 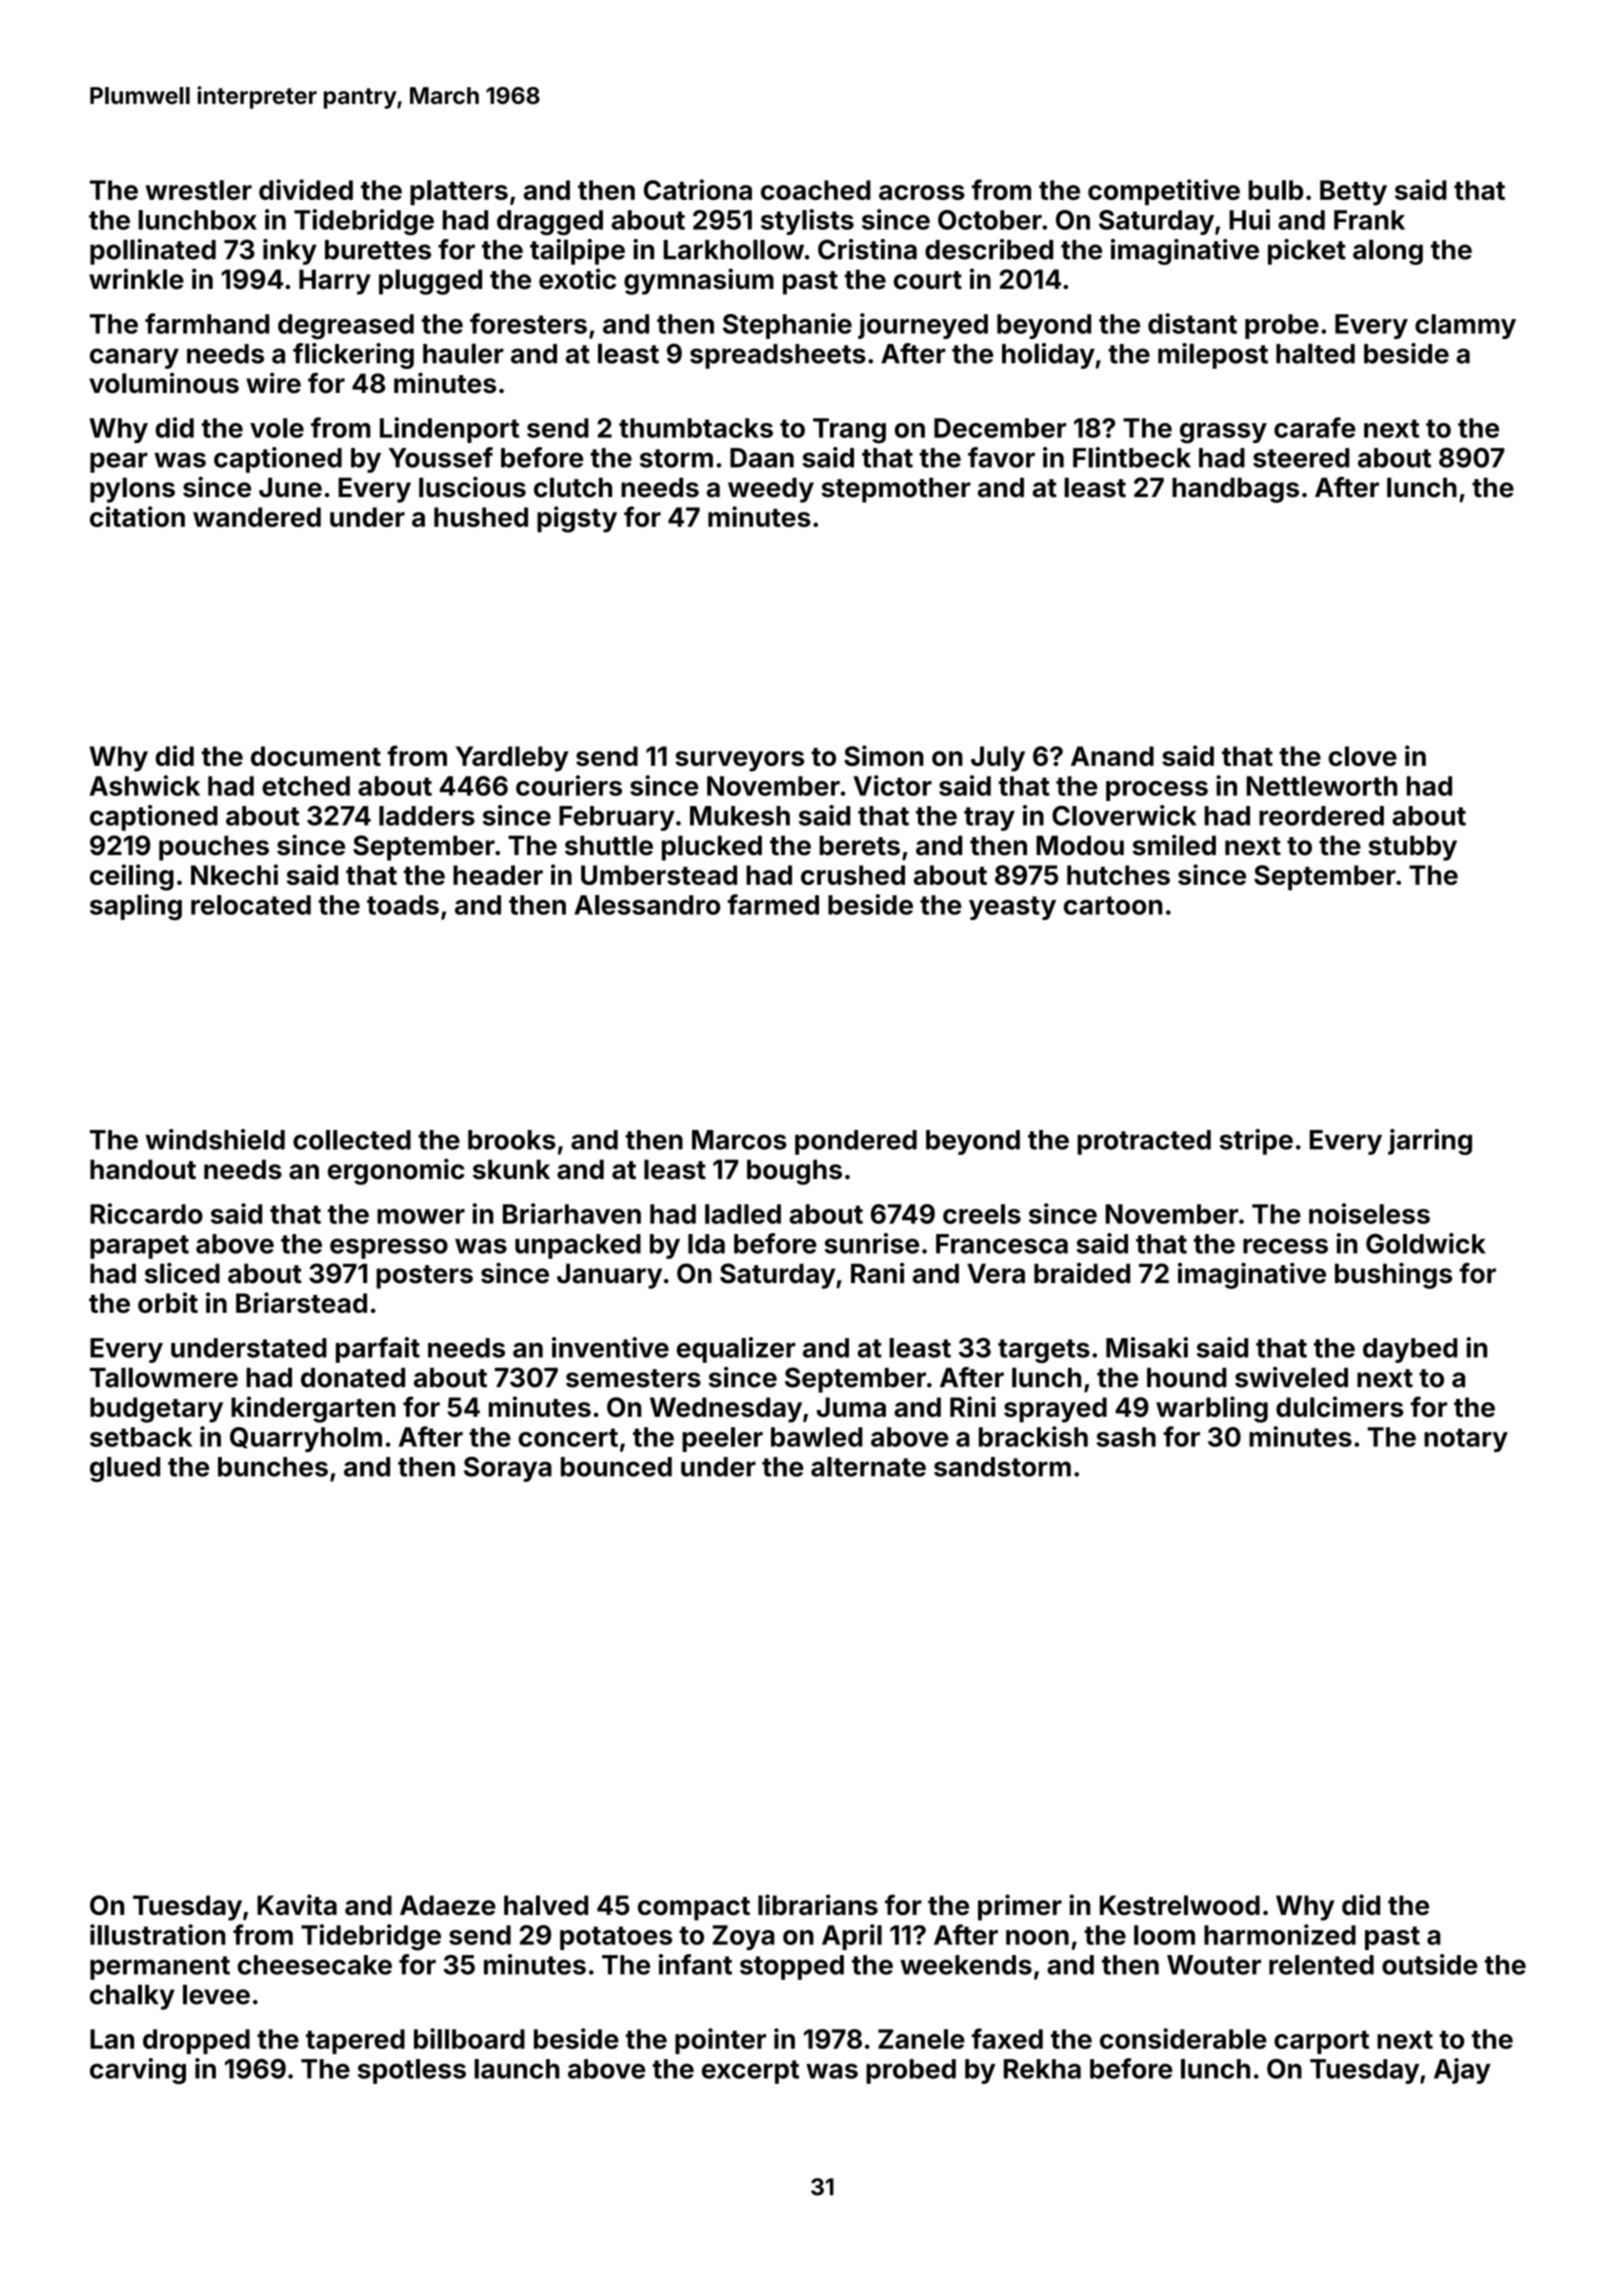 I want to click on noiseless, so click(x=1369, y=1213).
